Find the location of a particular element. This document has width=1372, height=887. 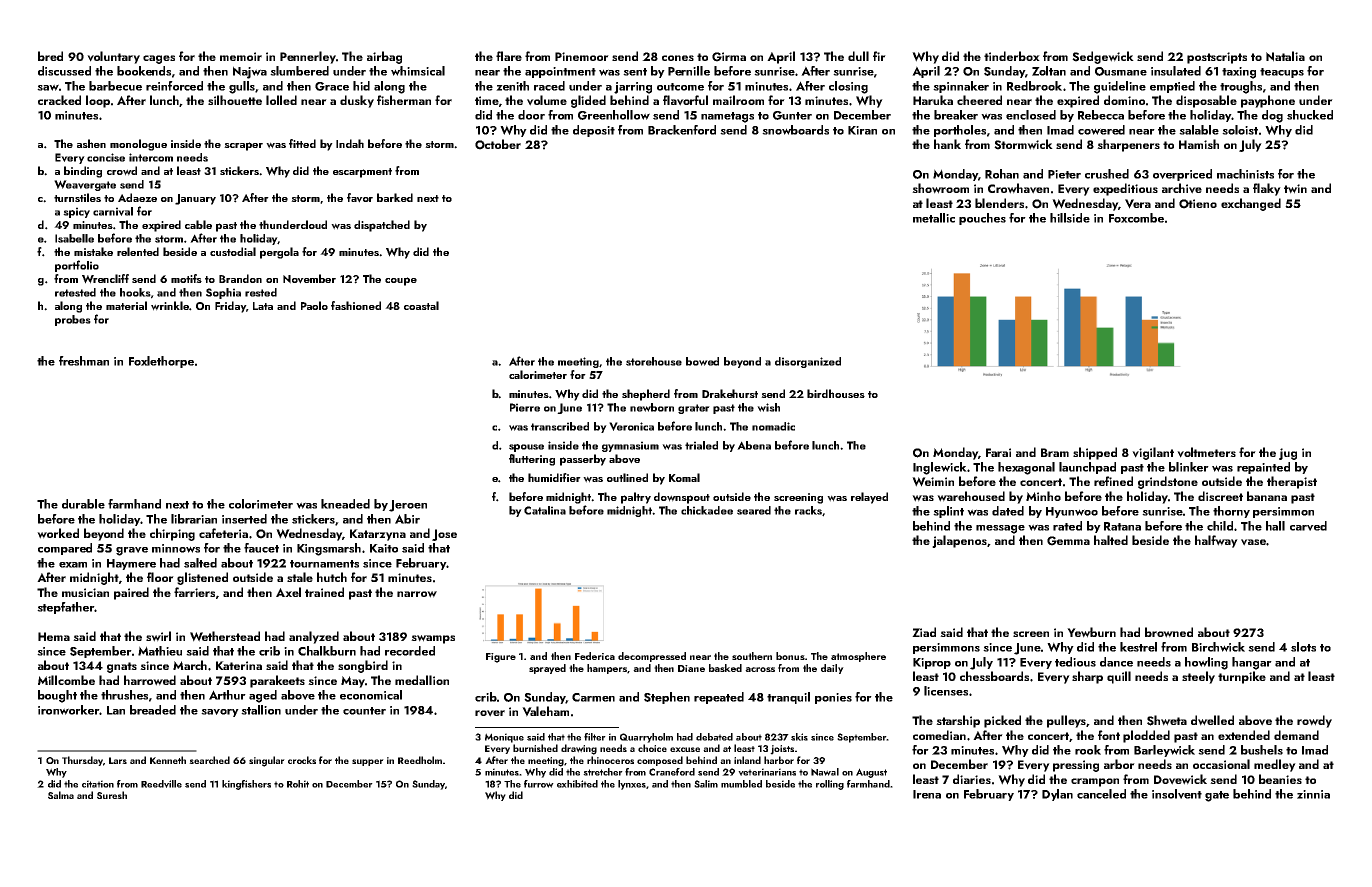

calorimeter is located at coordinates (538, 374).
